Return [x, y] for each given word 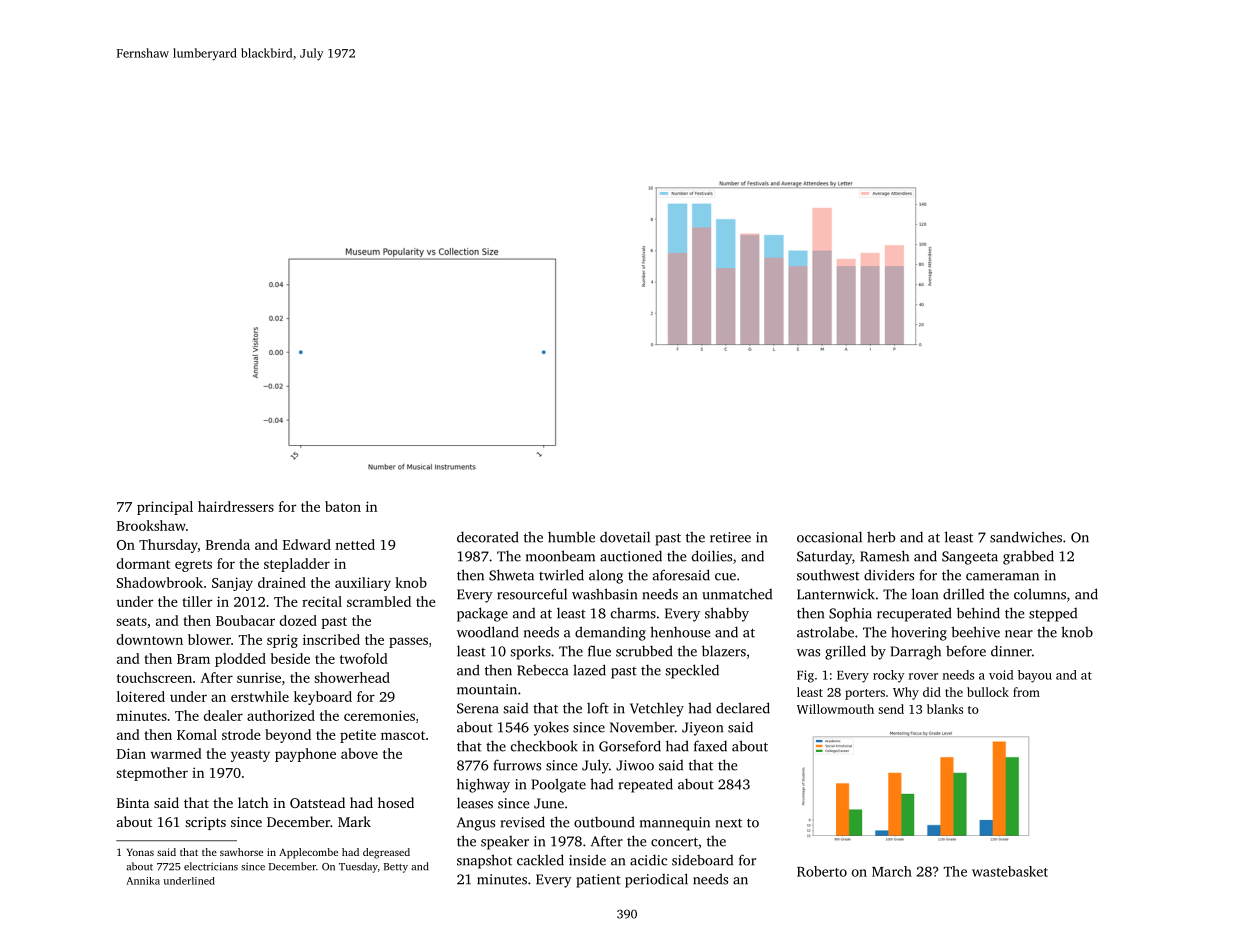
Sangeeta [970, 558]
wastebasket [1010, 871]
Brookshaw [151, 525]
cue [725, 577]
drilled [963, 594]
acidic [648, 860]
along [606, 576]
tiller [197, 601]
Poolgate [558, 785]
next [729, 823]
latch [253, 802]
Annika [143, 881]
